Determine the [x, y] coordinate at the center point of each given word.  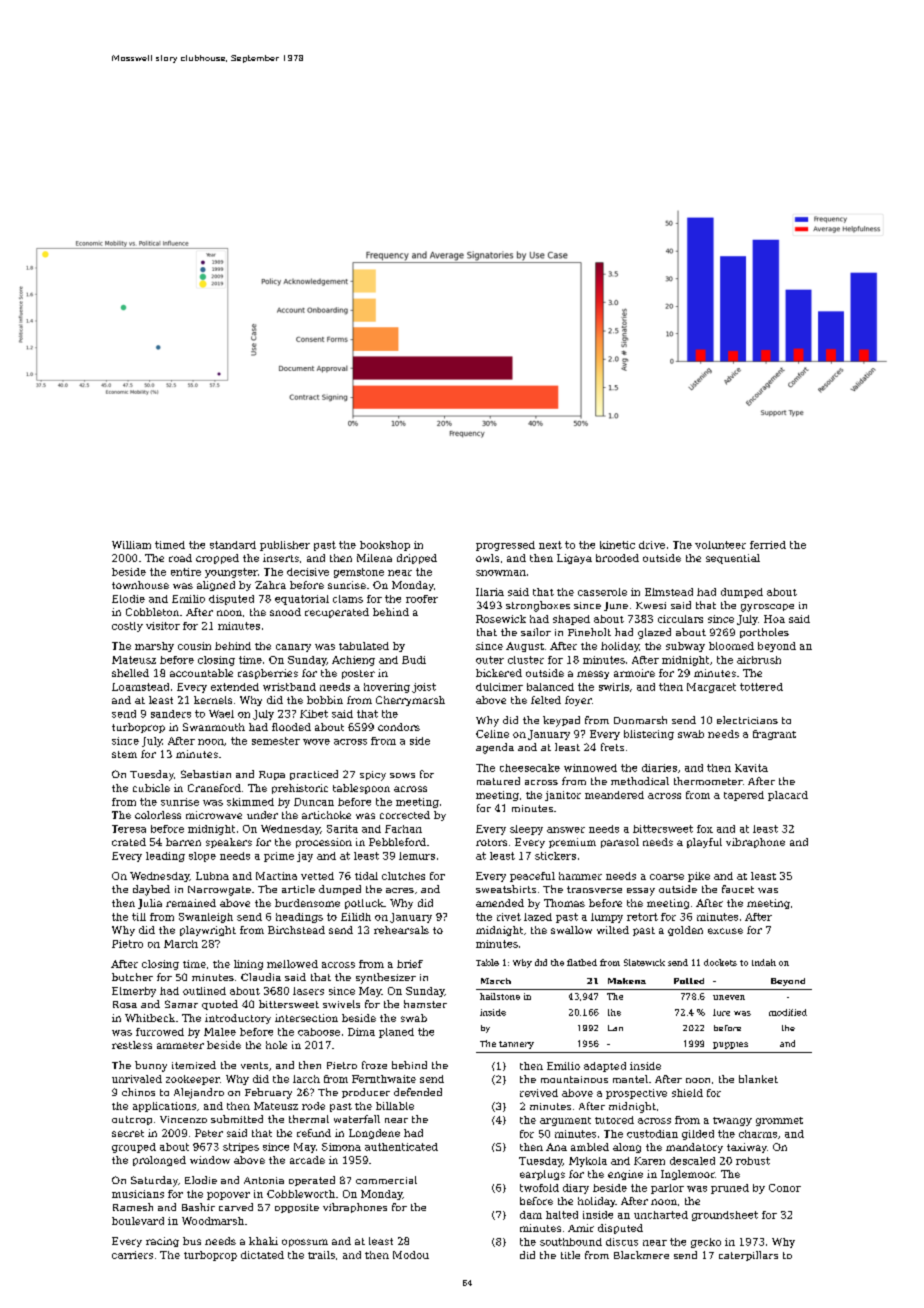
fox [705, 829]
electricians [747, 720]
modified [788, 1012]
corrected [405, 815]
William [131, 545]
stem [124, 754]
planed [396, 1033]
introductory [238, 1019]
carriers [132, 1255]
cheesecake [530, 768]
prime [279, 857]
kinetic [617, 545]
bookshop [385, 546]
